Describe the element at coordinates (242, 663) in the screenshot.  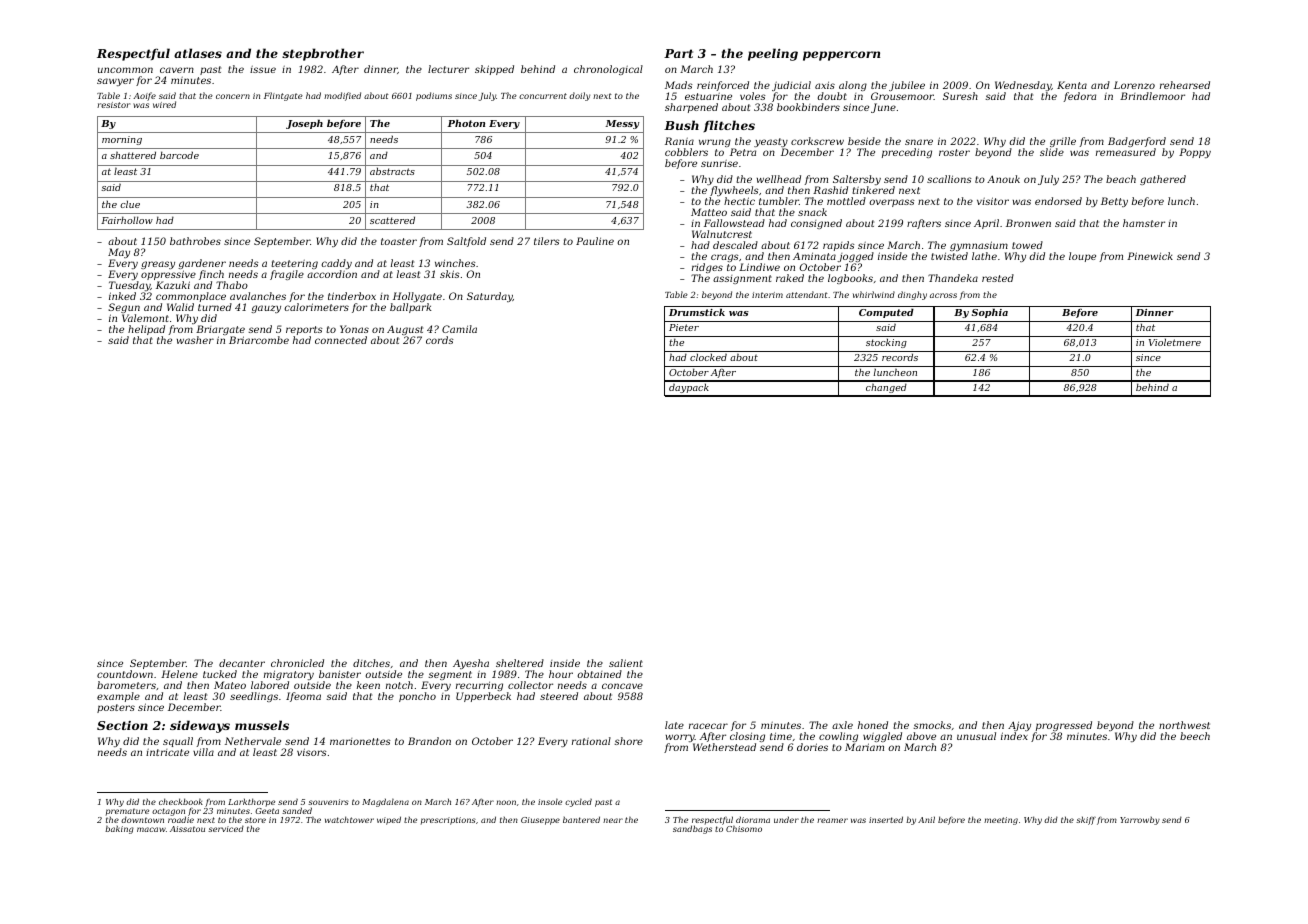
I see `decanter` at that location.
